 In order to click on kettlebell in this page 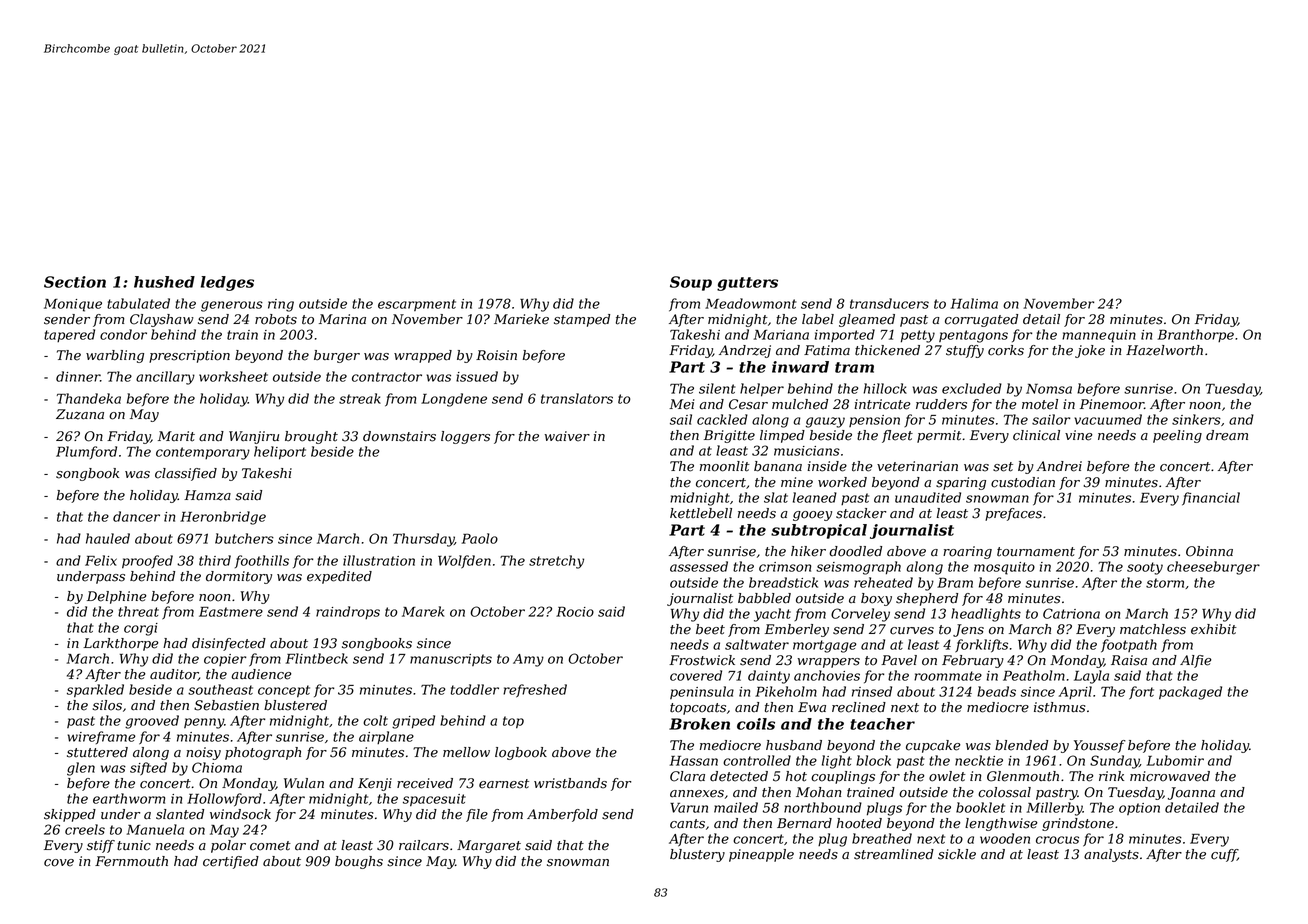, I will do `click(701, 513)`.
